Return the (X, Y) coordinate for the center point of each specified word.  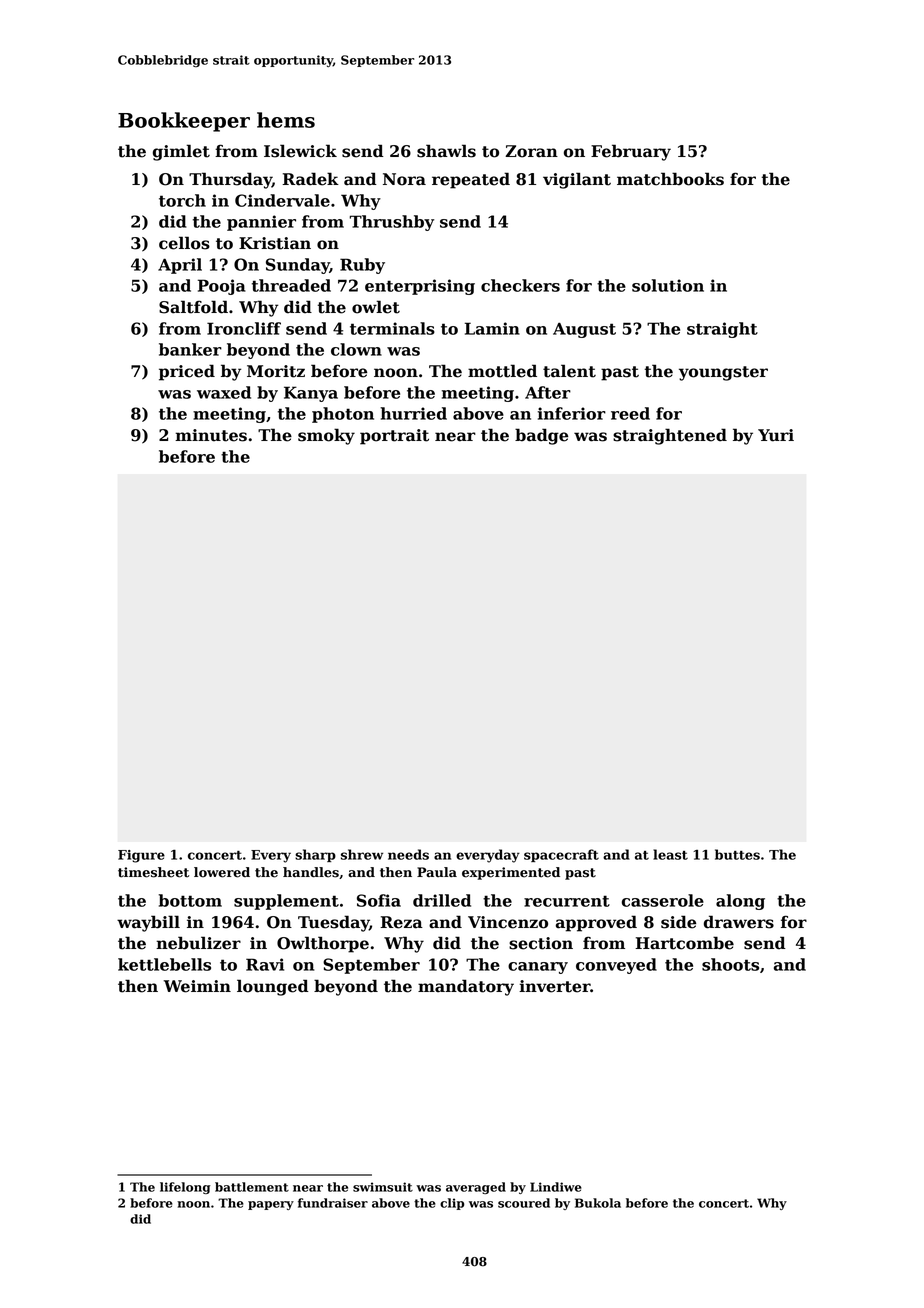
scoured (524, 1203)
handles (311, 872)
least (670, 854)
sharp (315, 855)
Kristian (275, 243)
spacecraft (561, 855)
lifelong (185, 1188)
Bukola (598, 1203)
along (740, 902)
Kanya (311, 394)
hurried (413, 413)
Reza (401, 922)
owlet (376, 307)
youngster (723, 373)
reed (630, 413)
